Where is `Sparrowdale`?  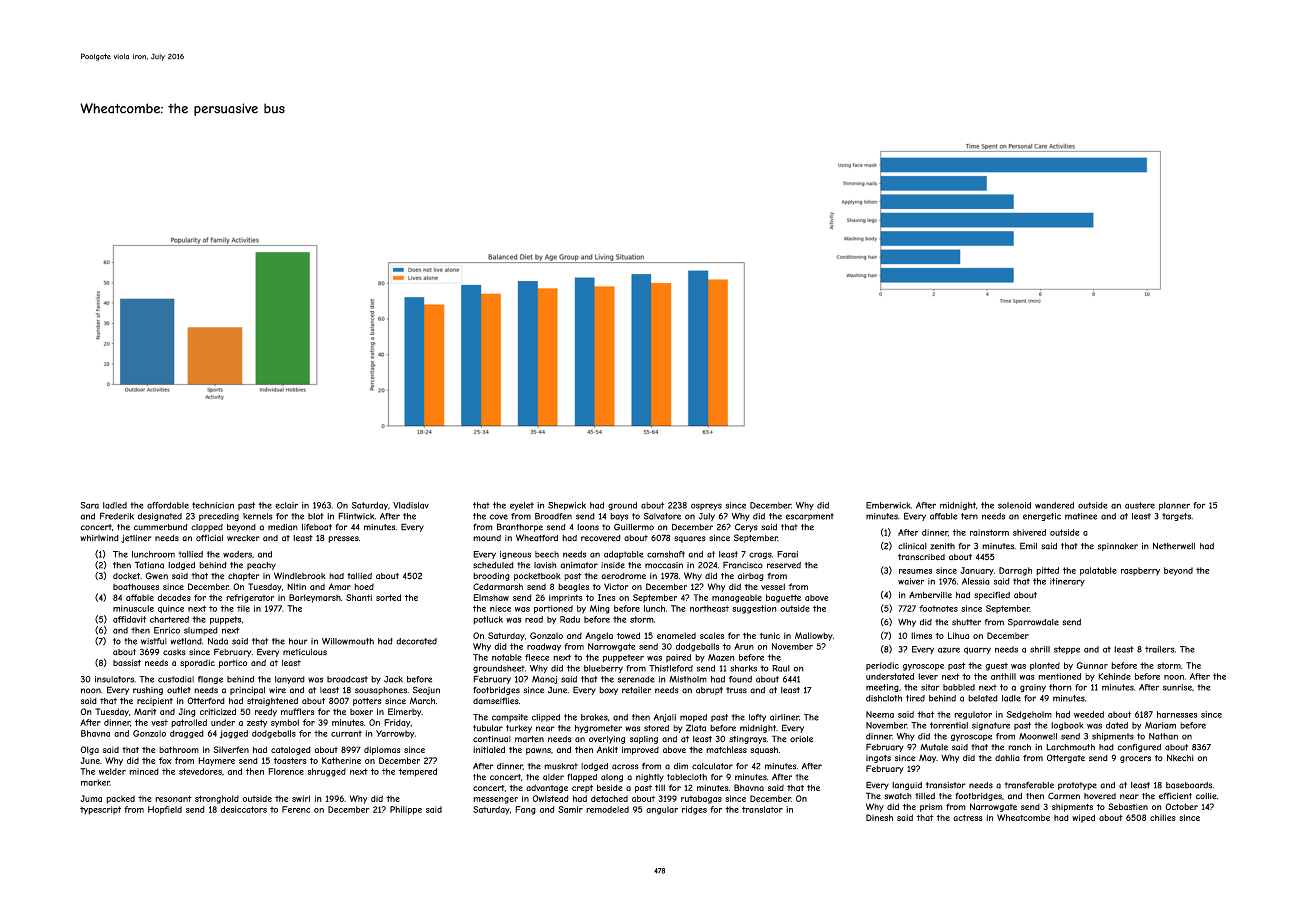 Sparrowdale is located at coordinates (1033, 622).
